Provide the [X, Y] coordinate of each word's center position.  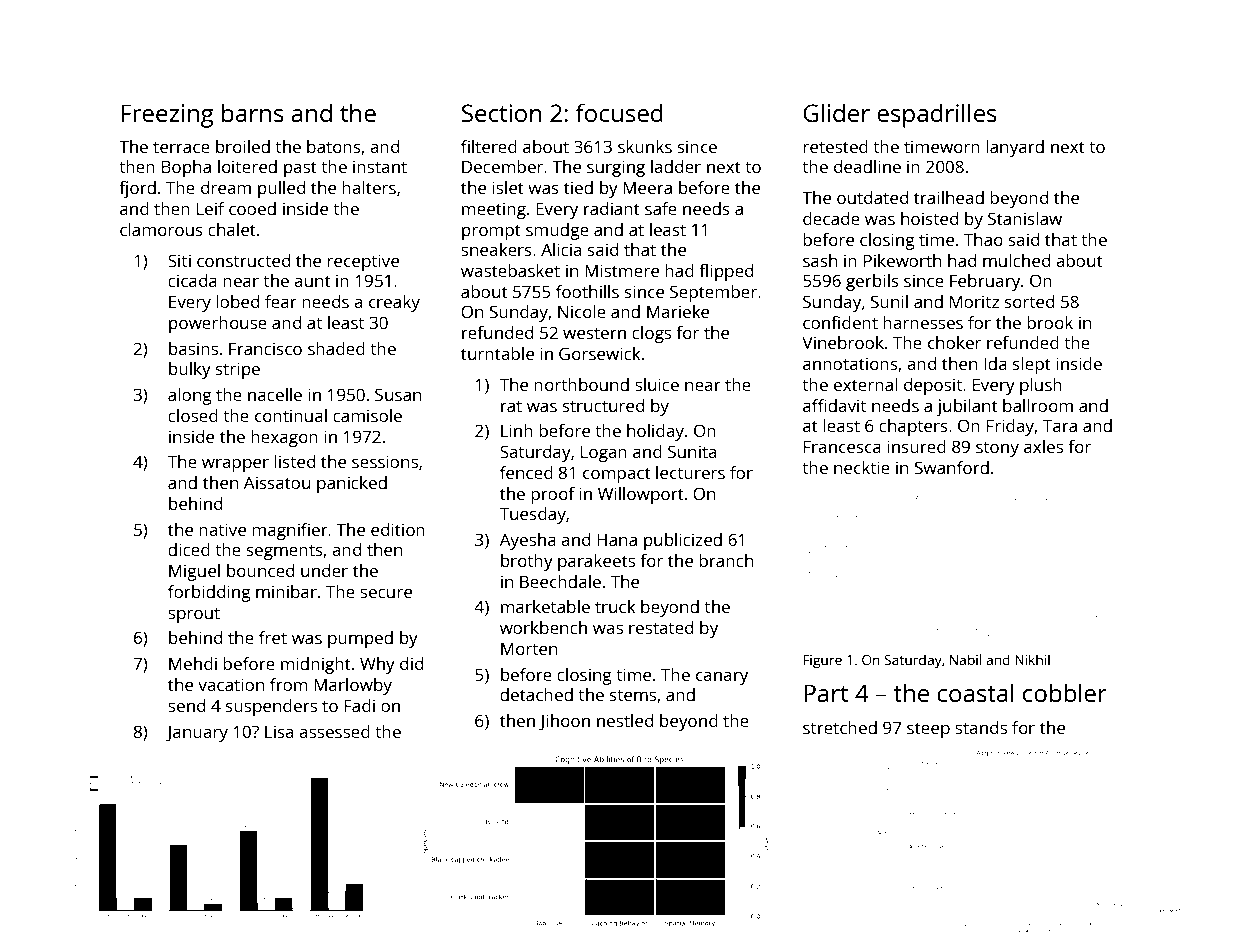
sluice [657, 384]
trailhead [949, 197]
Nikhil [1032, 659]
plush [1041, 386]
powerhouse [218, 324]
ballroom [1038, 405]
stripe [238, 370]
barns [253, 112]
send [186, 705]
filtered [489, 146]
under [324, 570]
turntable [497, 353]
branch [726, 560]
